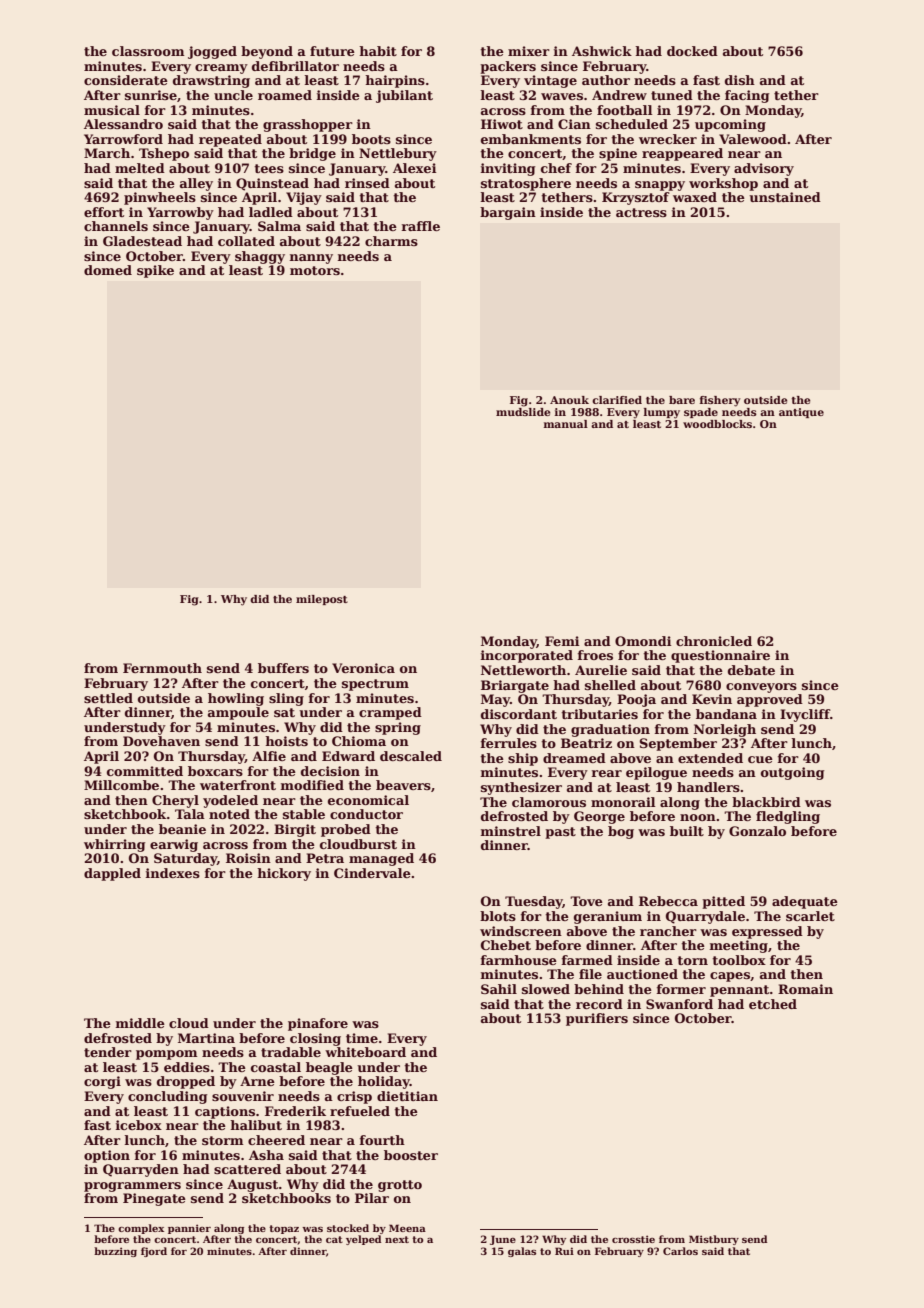  I want to click on settled, so click(108, 698).
